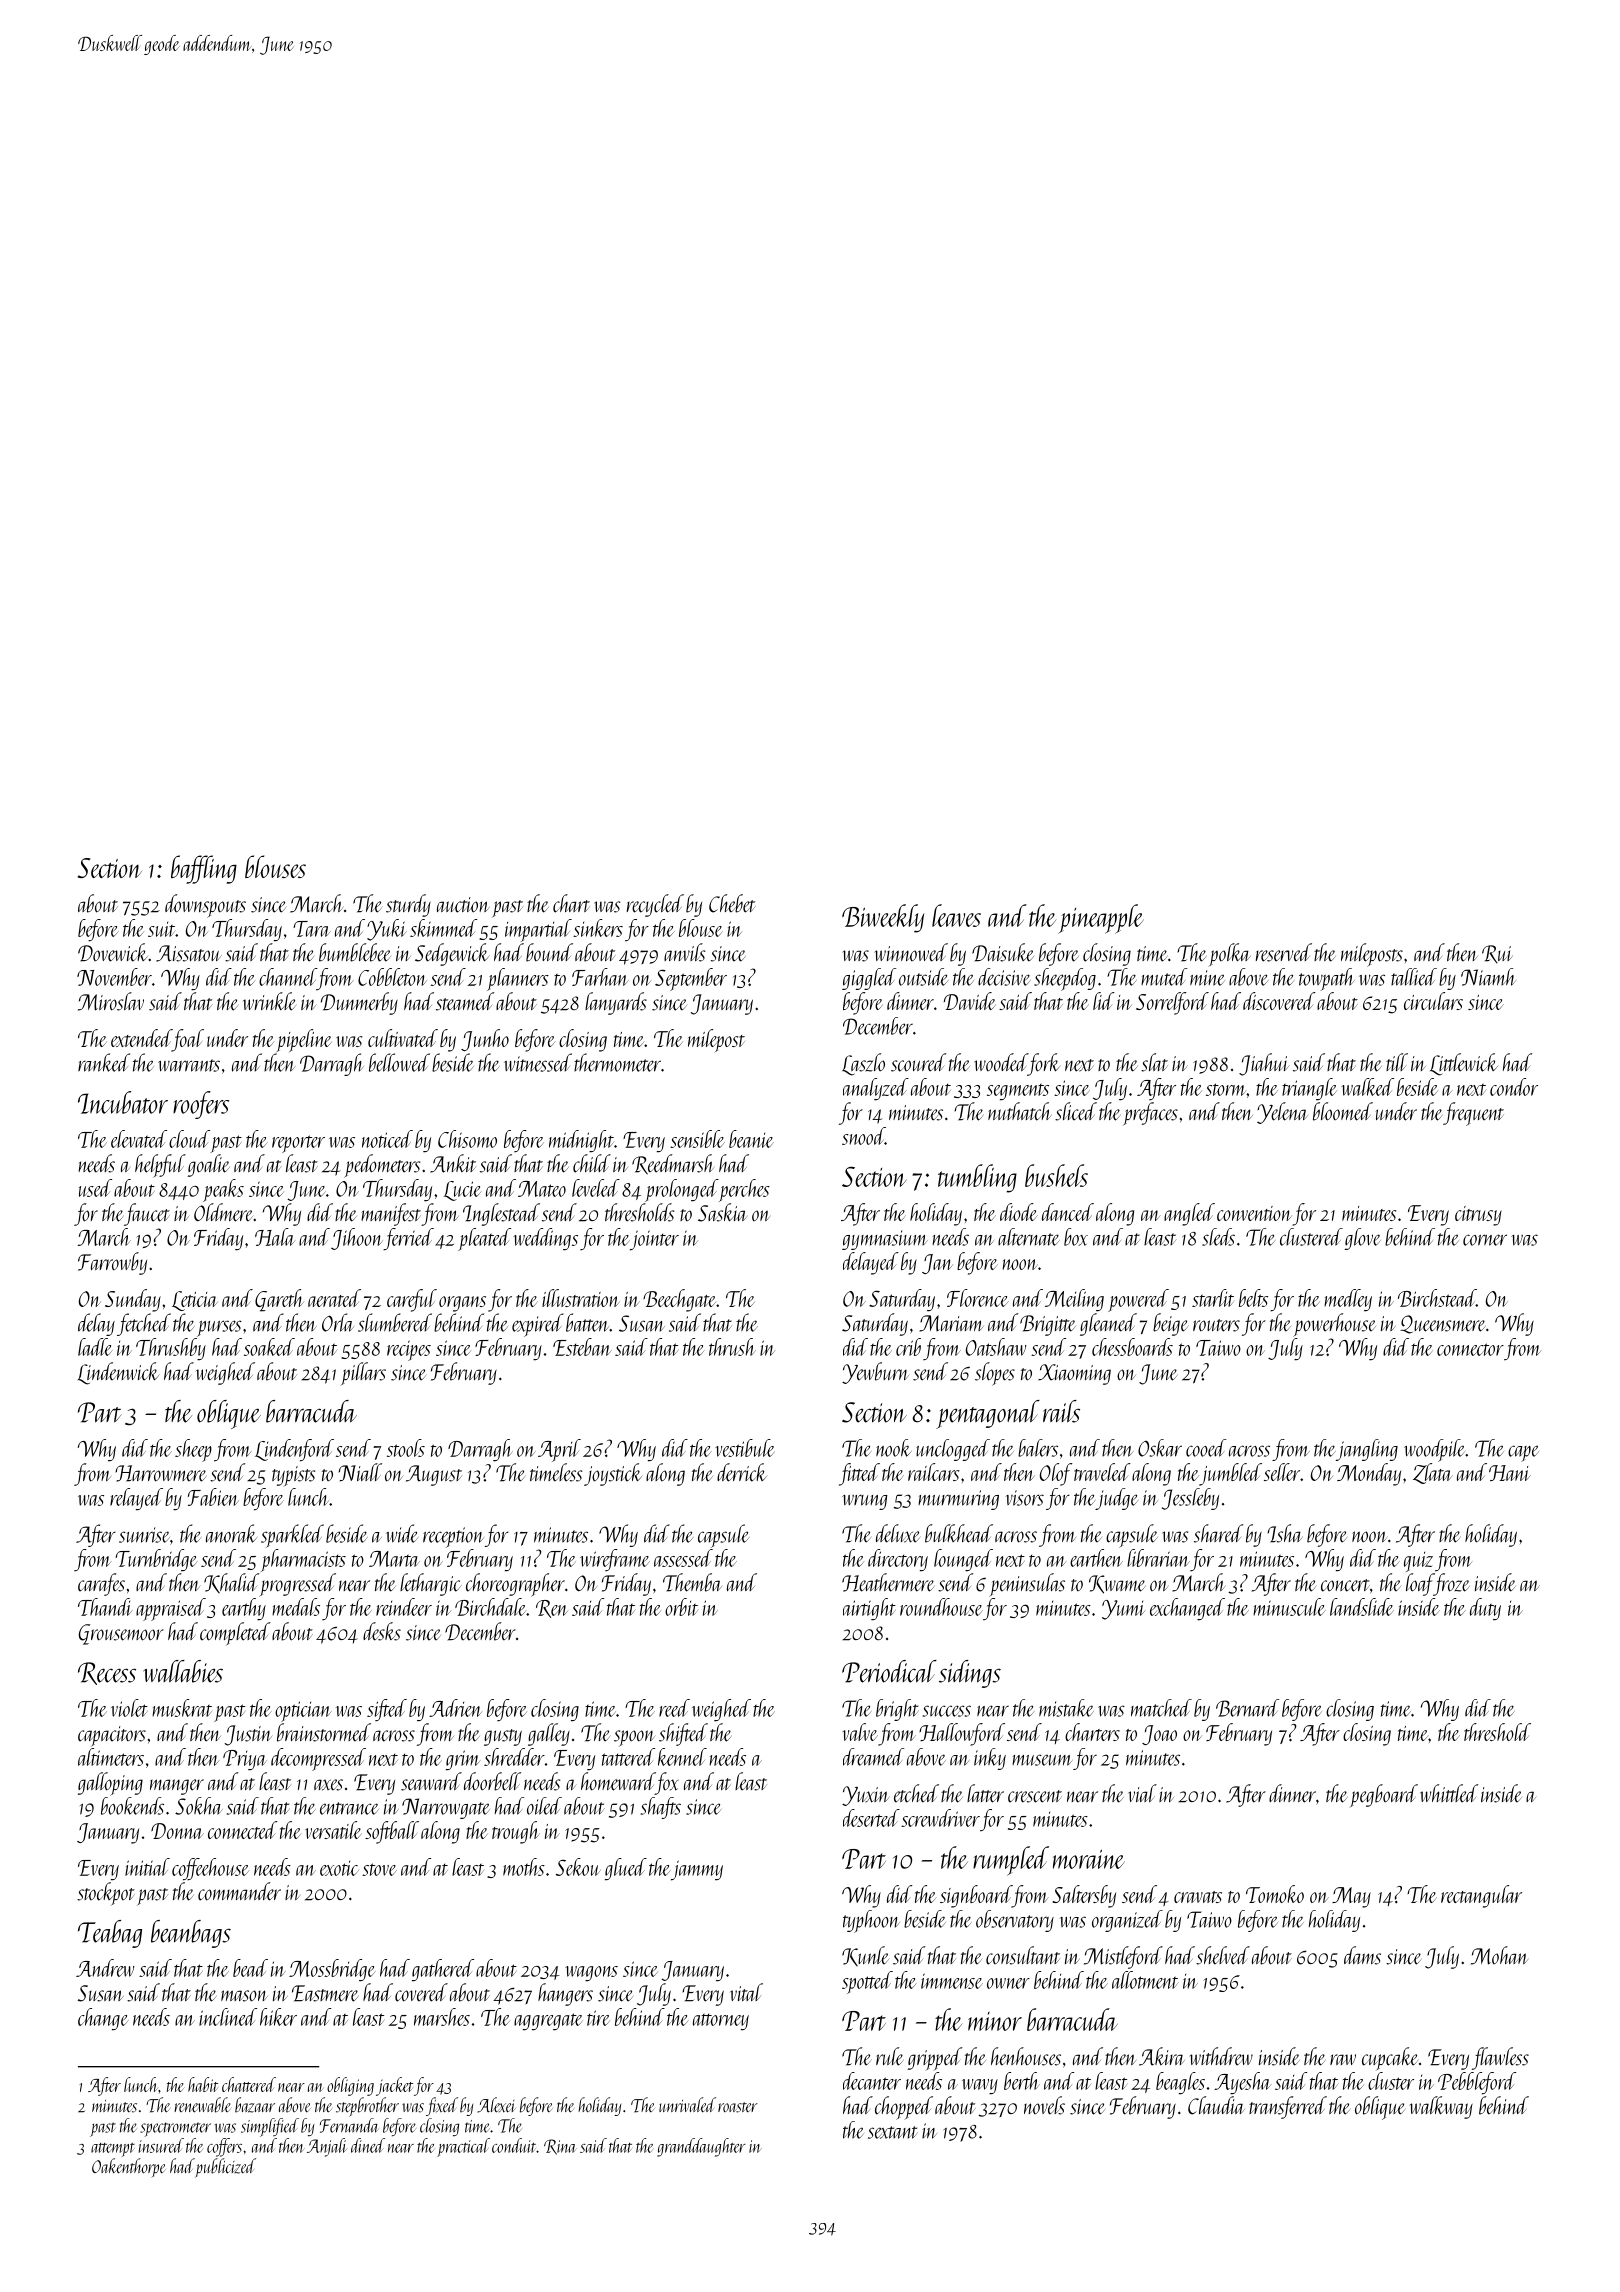  Describe the element at coordinates (1230, 954) in the document. I see `polka` at that location.
